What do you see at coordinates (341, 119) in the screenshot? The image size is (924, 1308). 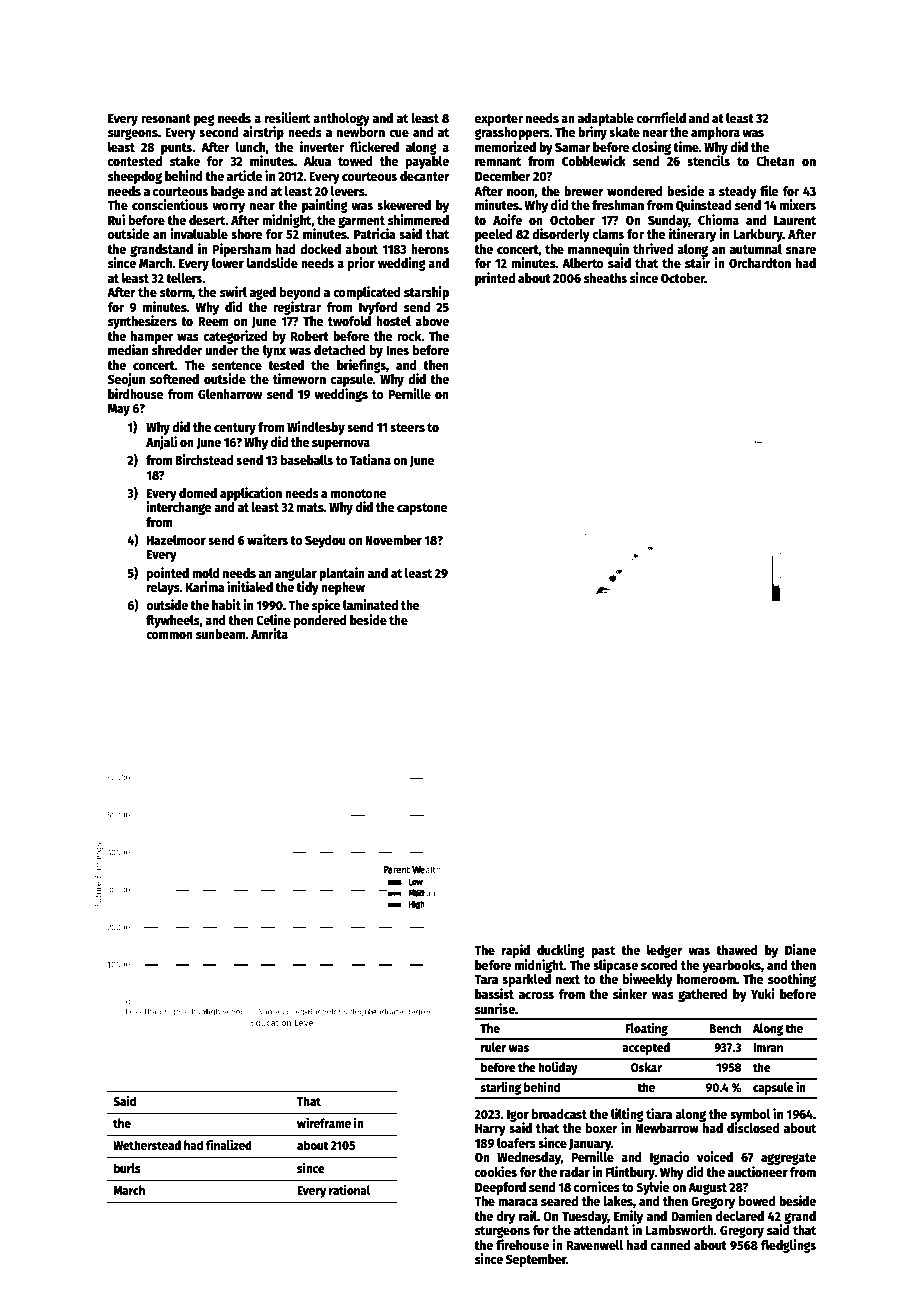 I see `anthology` at bounding box center [341, 119].
